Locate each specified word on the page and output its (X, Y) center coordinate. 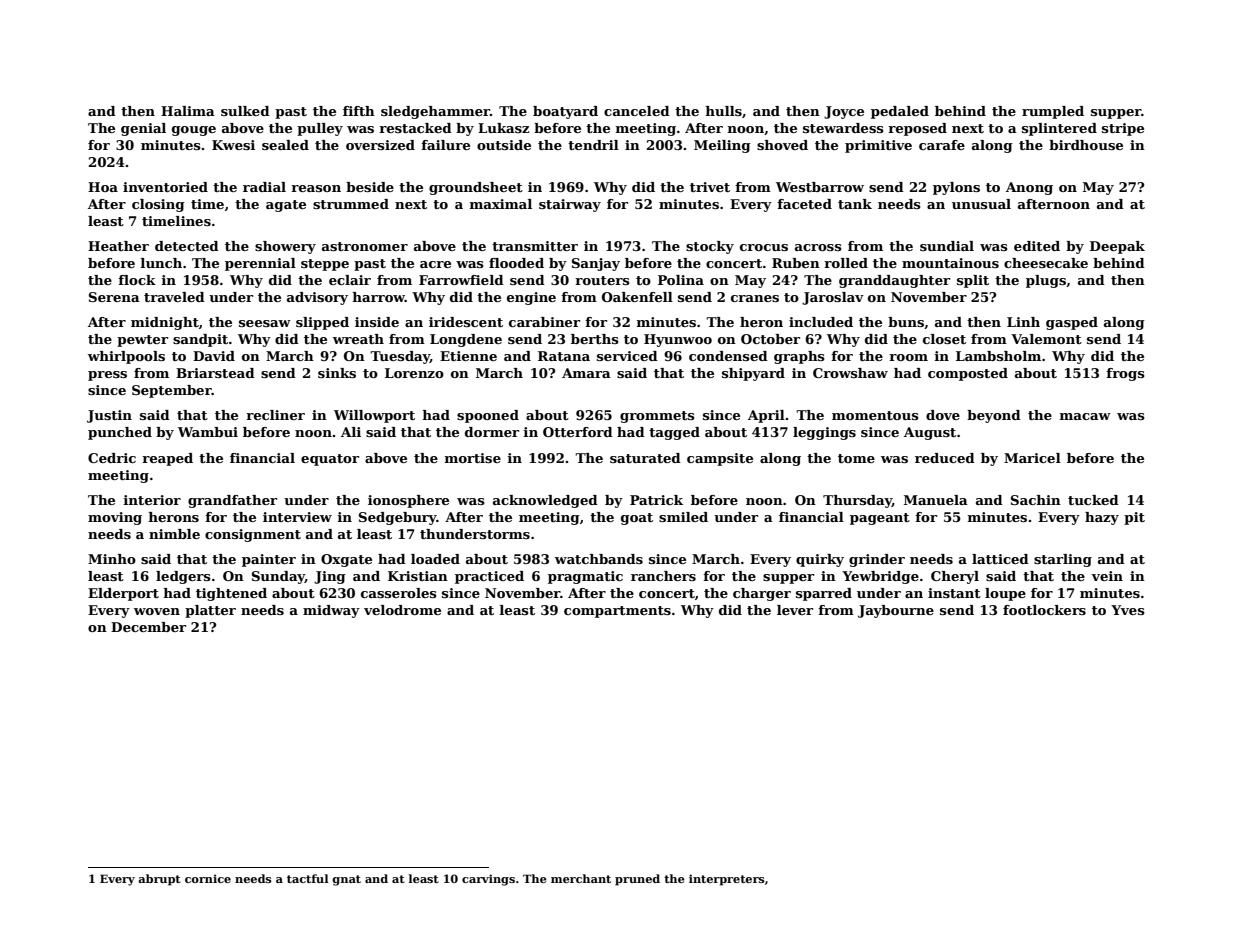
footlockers (1044, 610)
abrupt (159, 880)
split (973, 281)
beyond (994, 416)
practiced (489, 577)
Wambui (208, 432)
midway (331, 611)
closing (158, 205)
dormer (492, 432)
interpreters (727, 880)
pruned (637, 880)
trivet (710, 187)
